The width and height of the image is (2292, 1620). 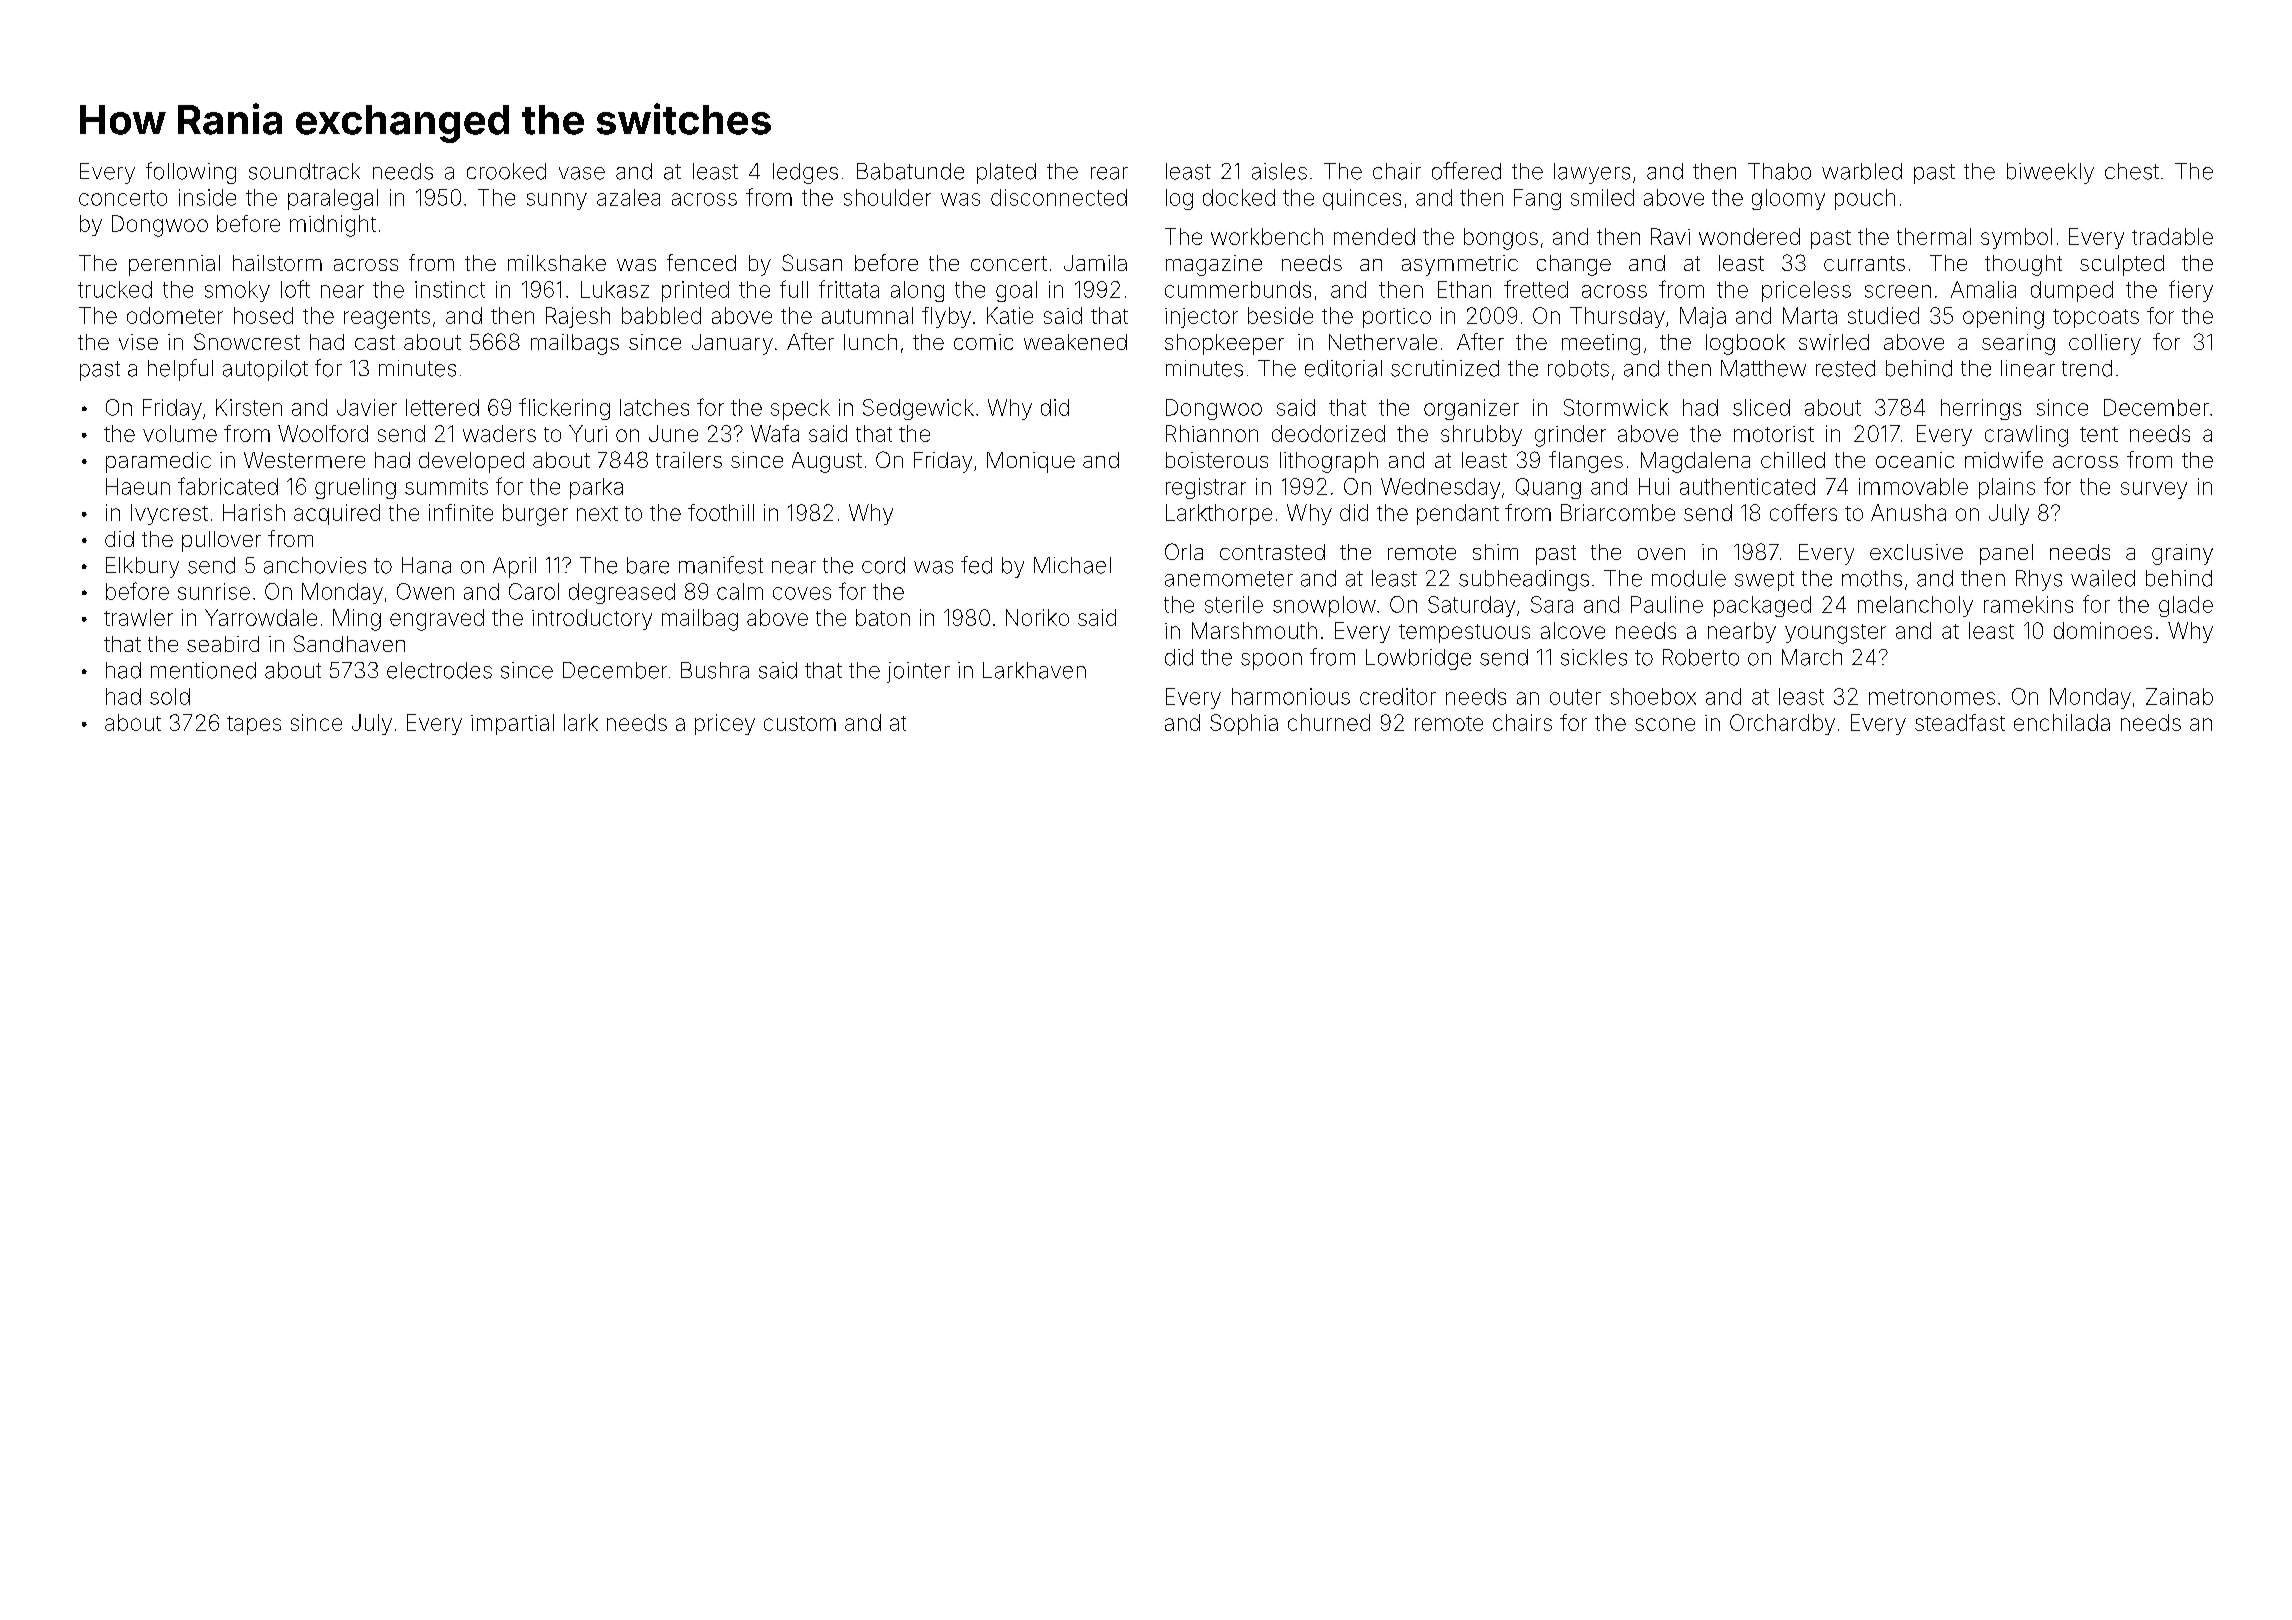 I want to click on currants, so click(x=1864, y=263).
